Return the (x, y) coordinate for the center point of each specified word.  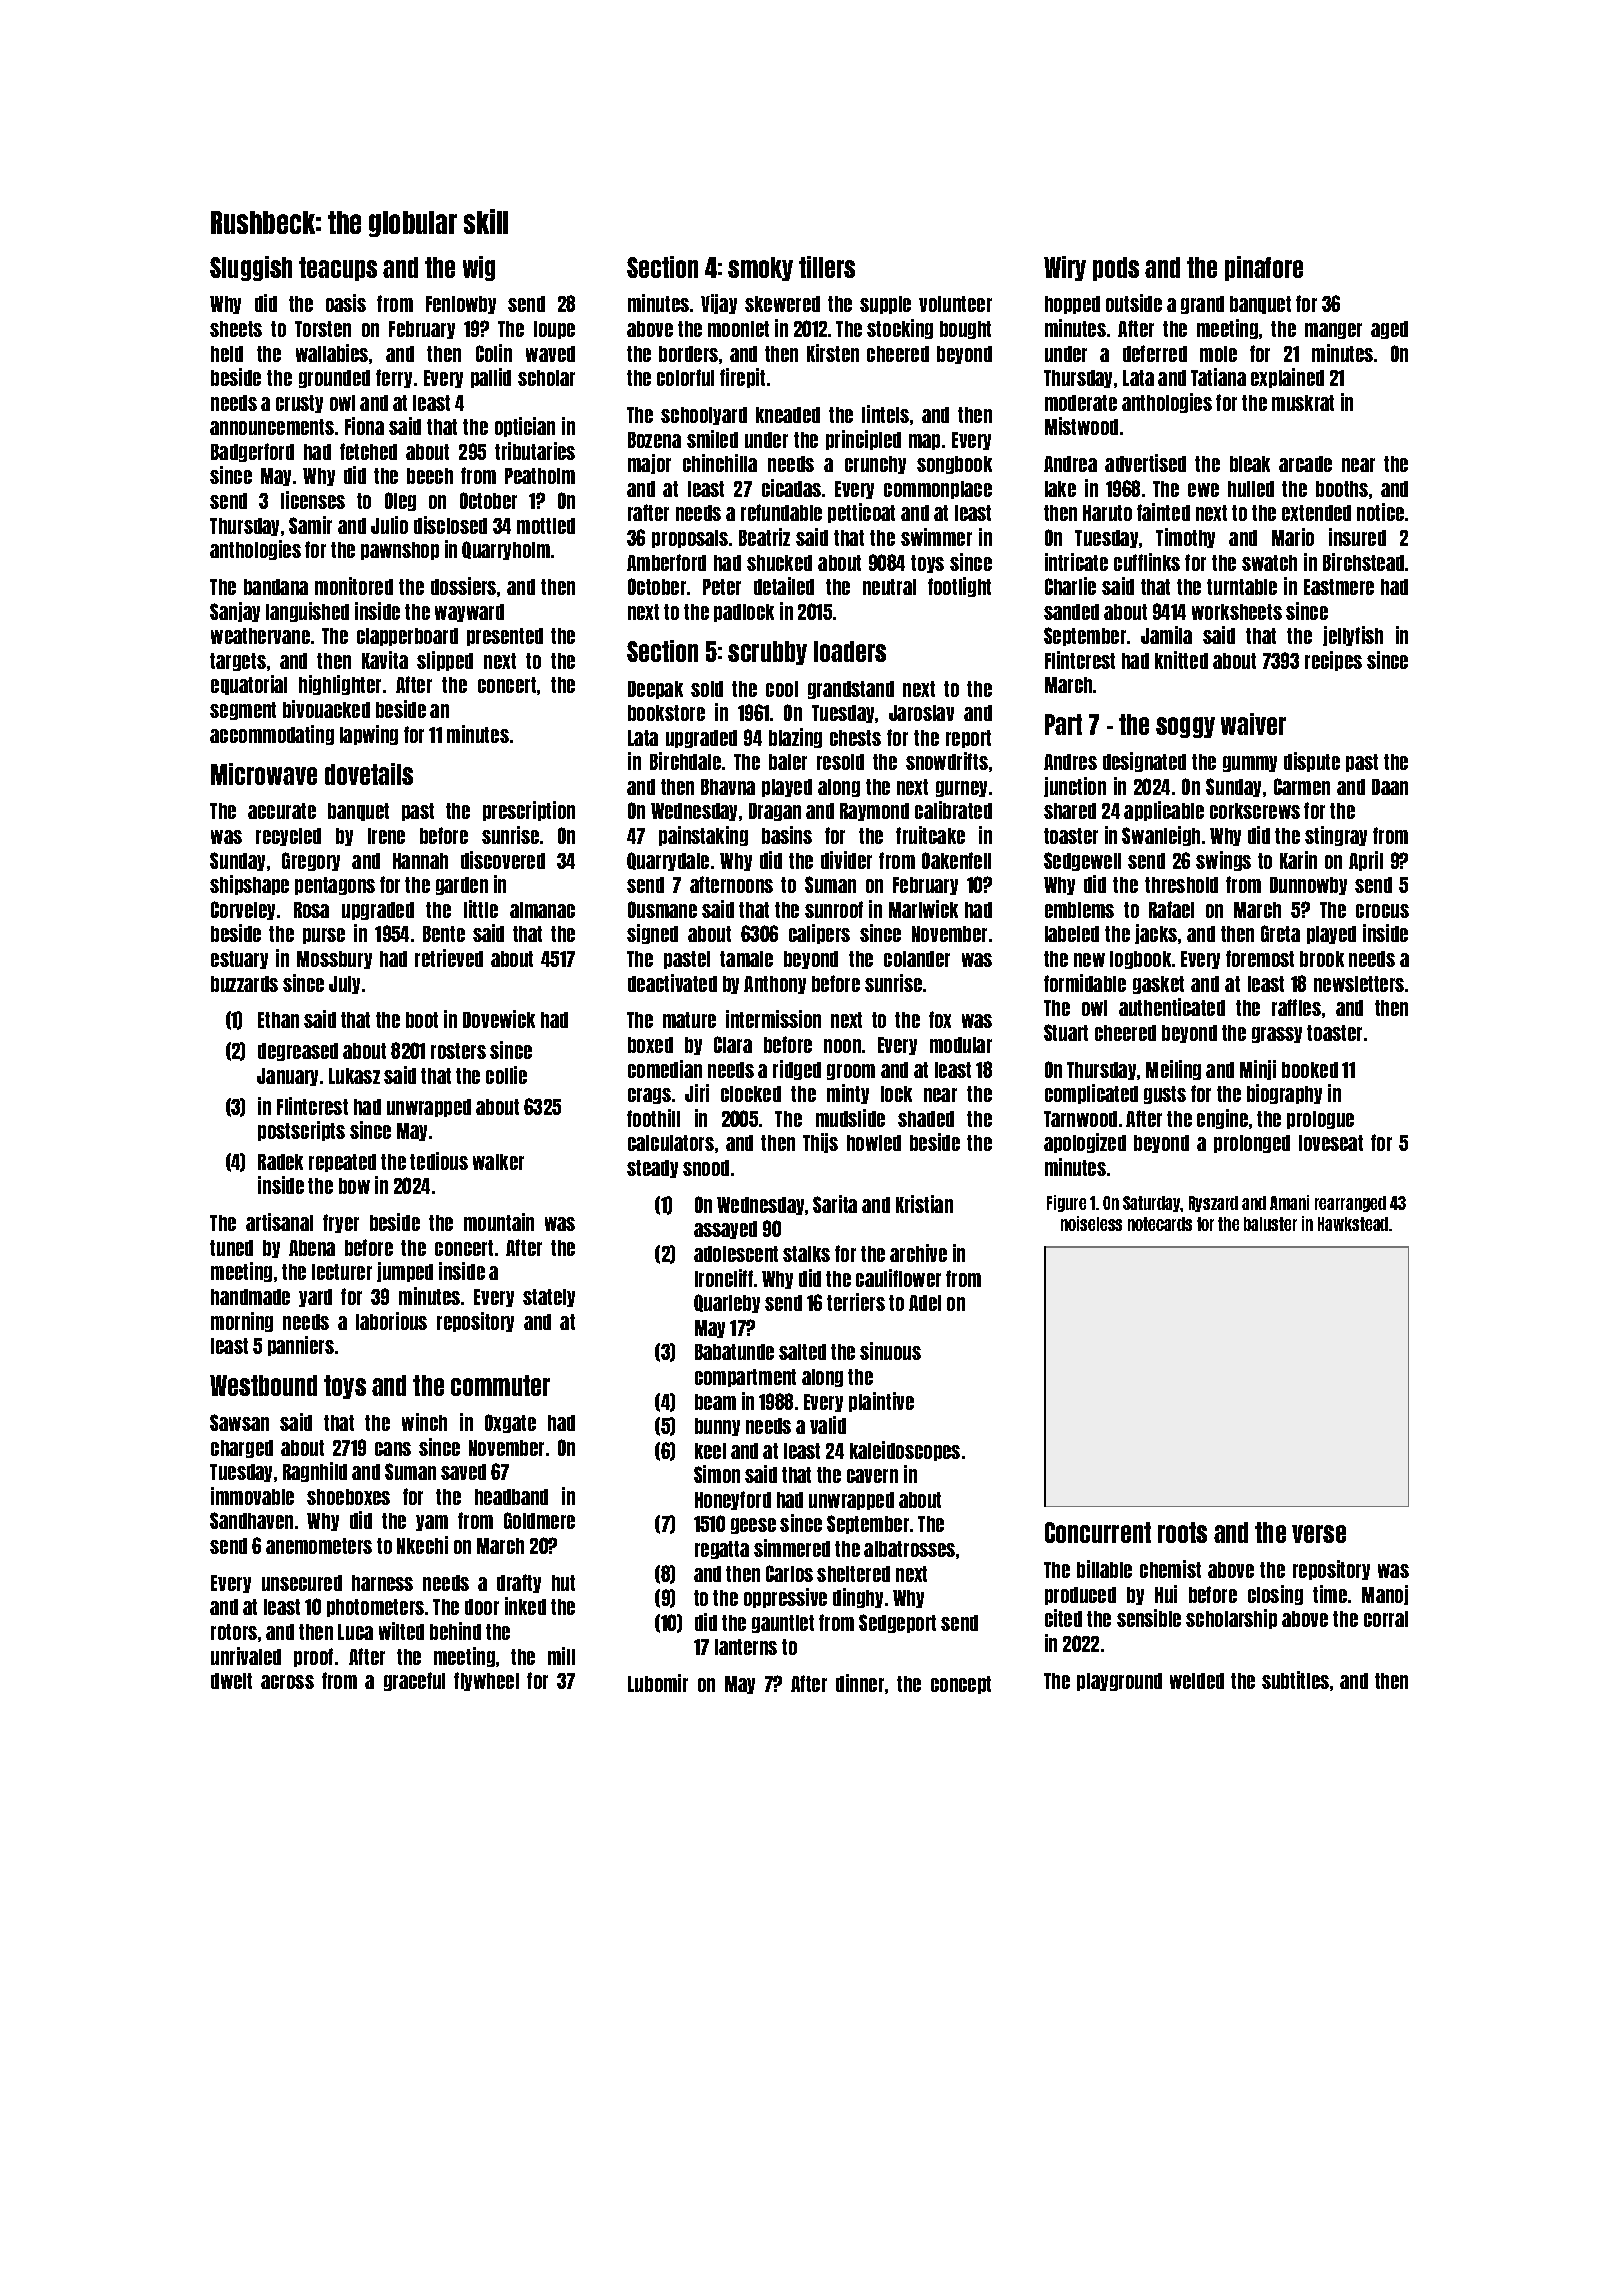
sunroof (834, 909)
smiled (712, 439)
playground (1119, 1682)
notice (1380, 512)
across (287, 1682)
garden (462, 886)
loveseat (1331, 1143)
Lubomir (658, 1683)
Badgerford (252, 452)
